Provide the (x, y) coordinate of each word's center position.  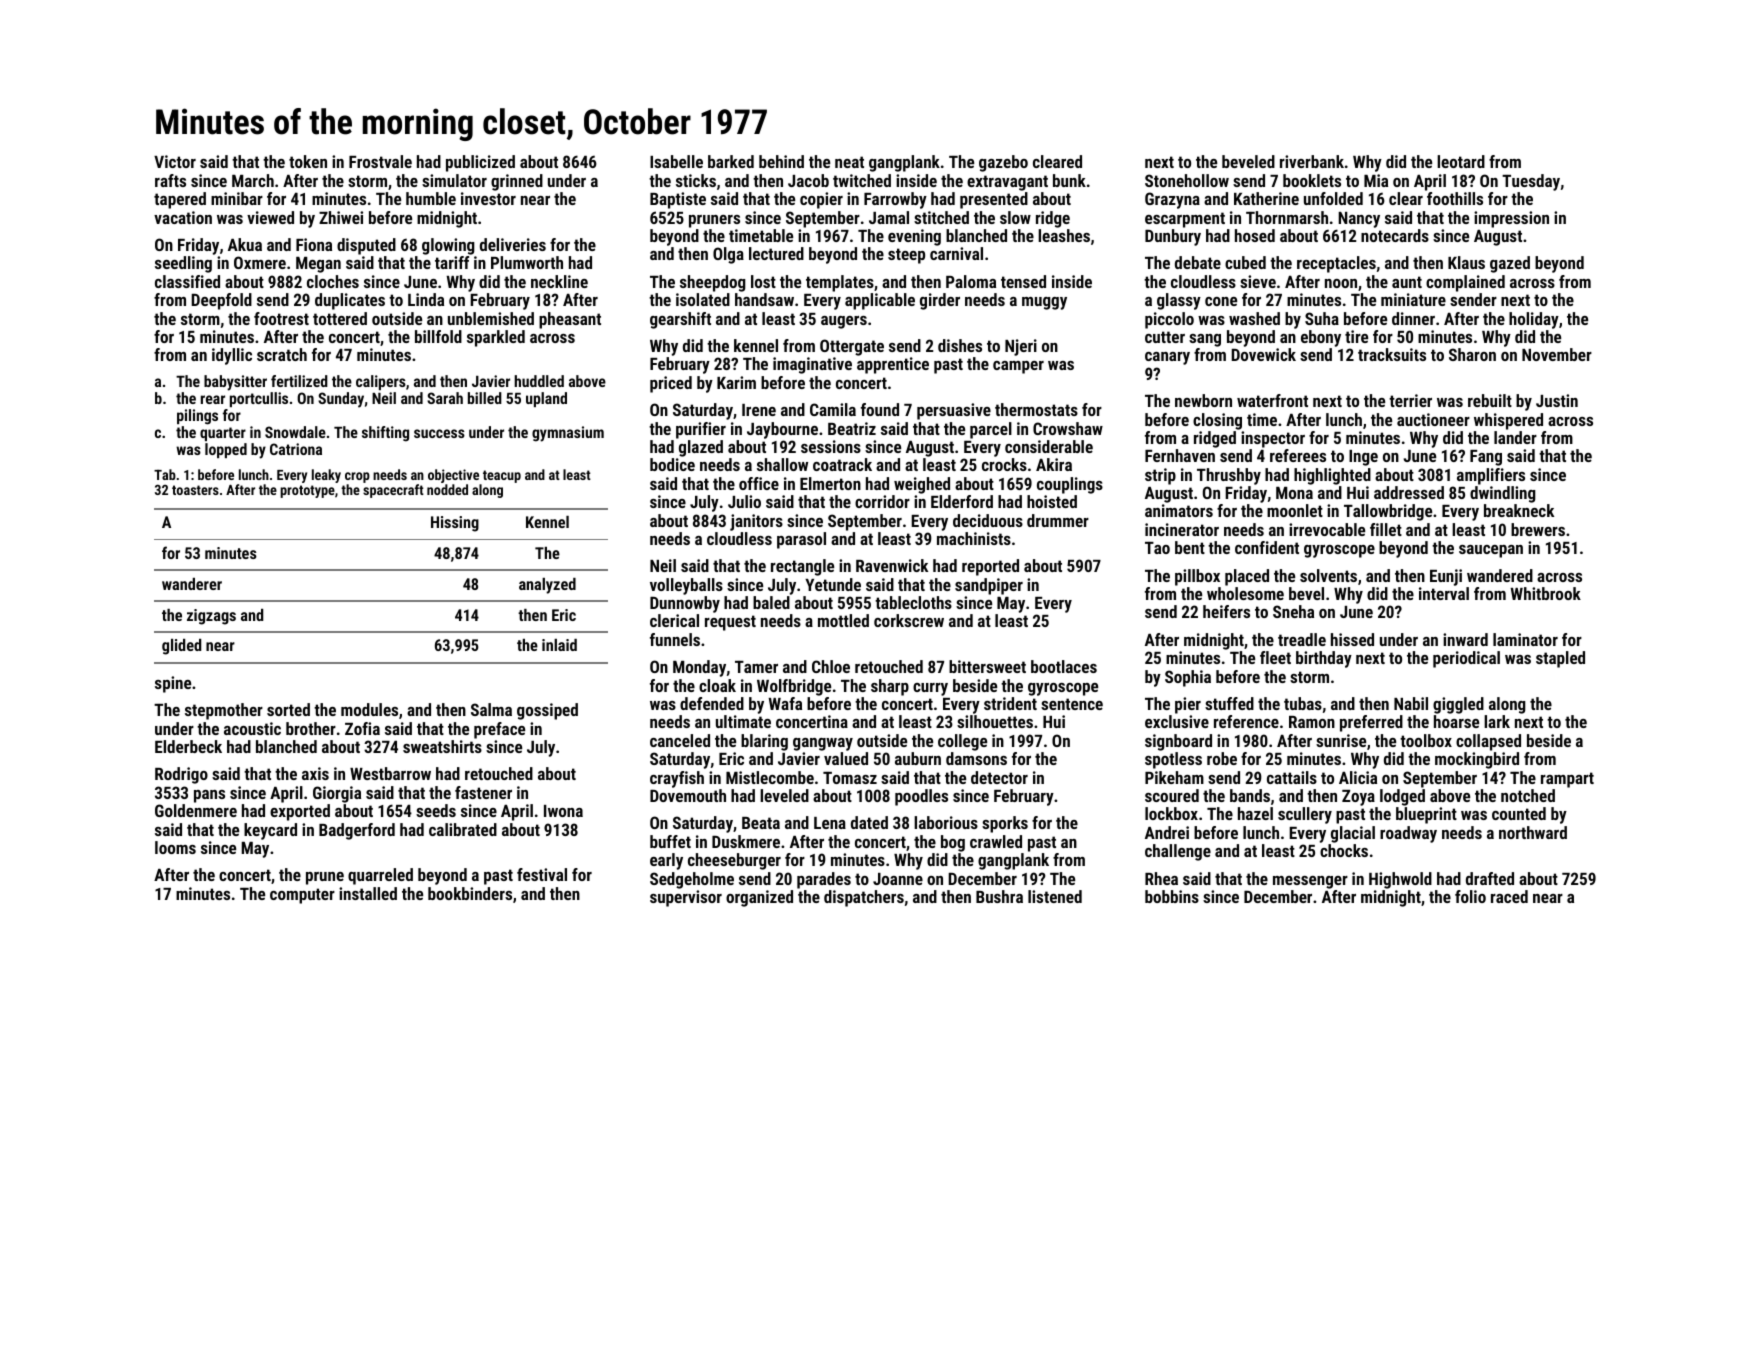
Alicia (1358, 777)
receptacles (1336, 264)
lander (1515, 437)
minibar (237, 198)
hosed (1255, 235)
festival (542, 874)
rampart (1567, 780)
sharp (890, 687)
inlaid (559, 645)
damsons (976, 758)
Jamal (889, 217)
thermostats (1036, 409)
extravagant (1007, 183)
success (439, 433)
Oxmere (260, 262)
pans (209, 796)
